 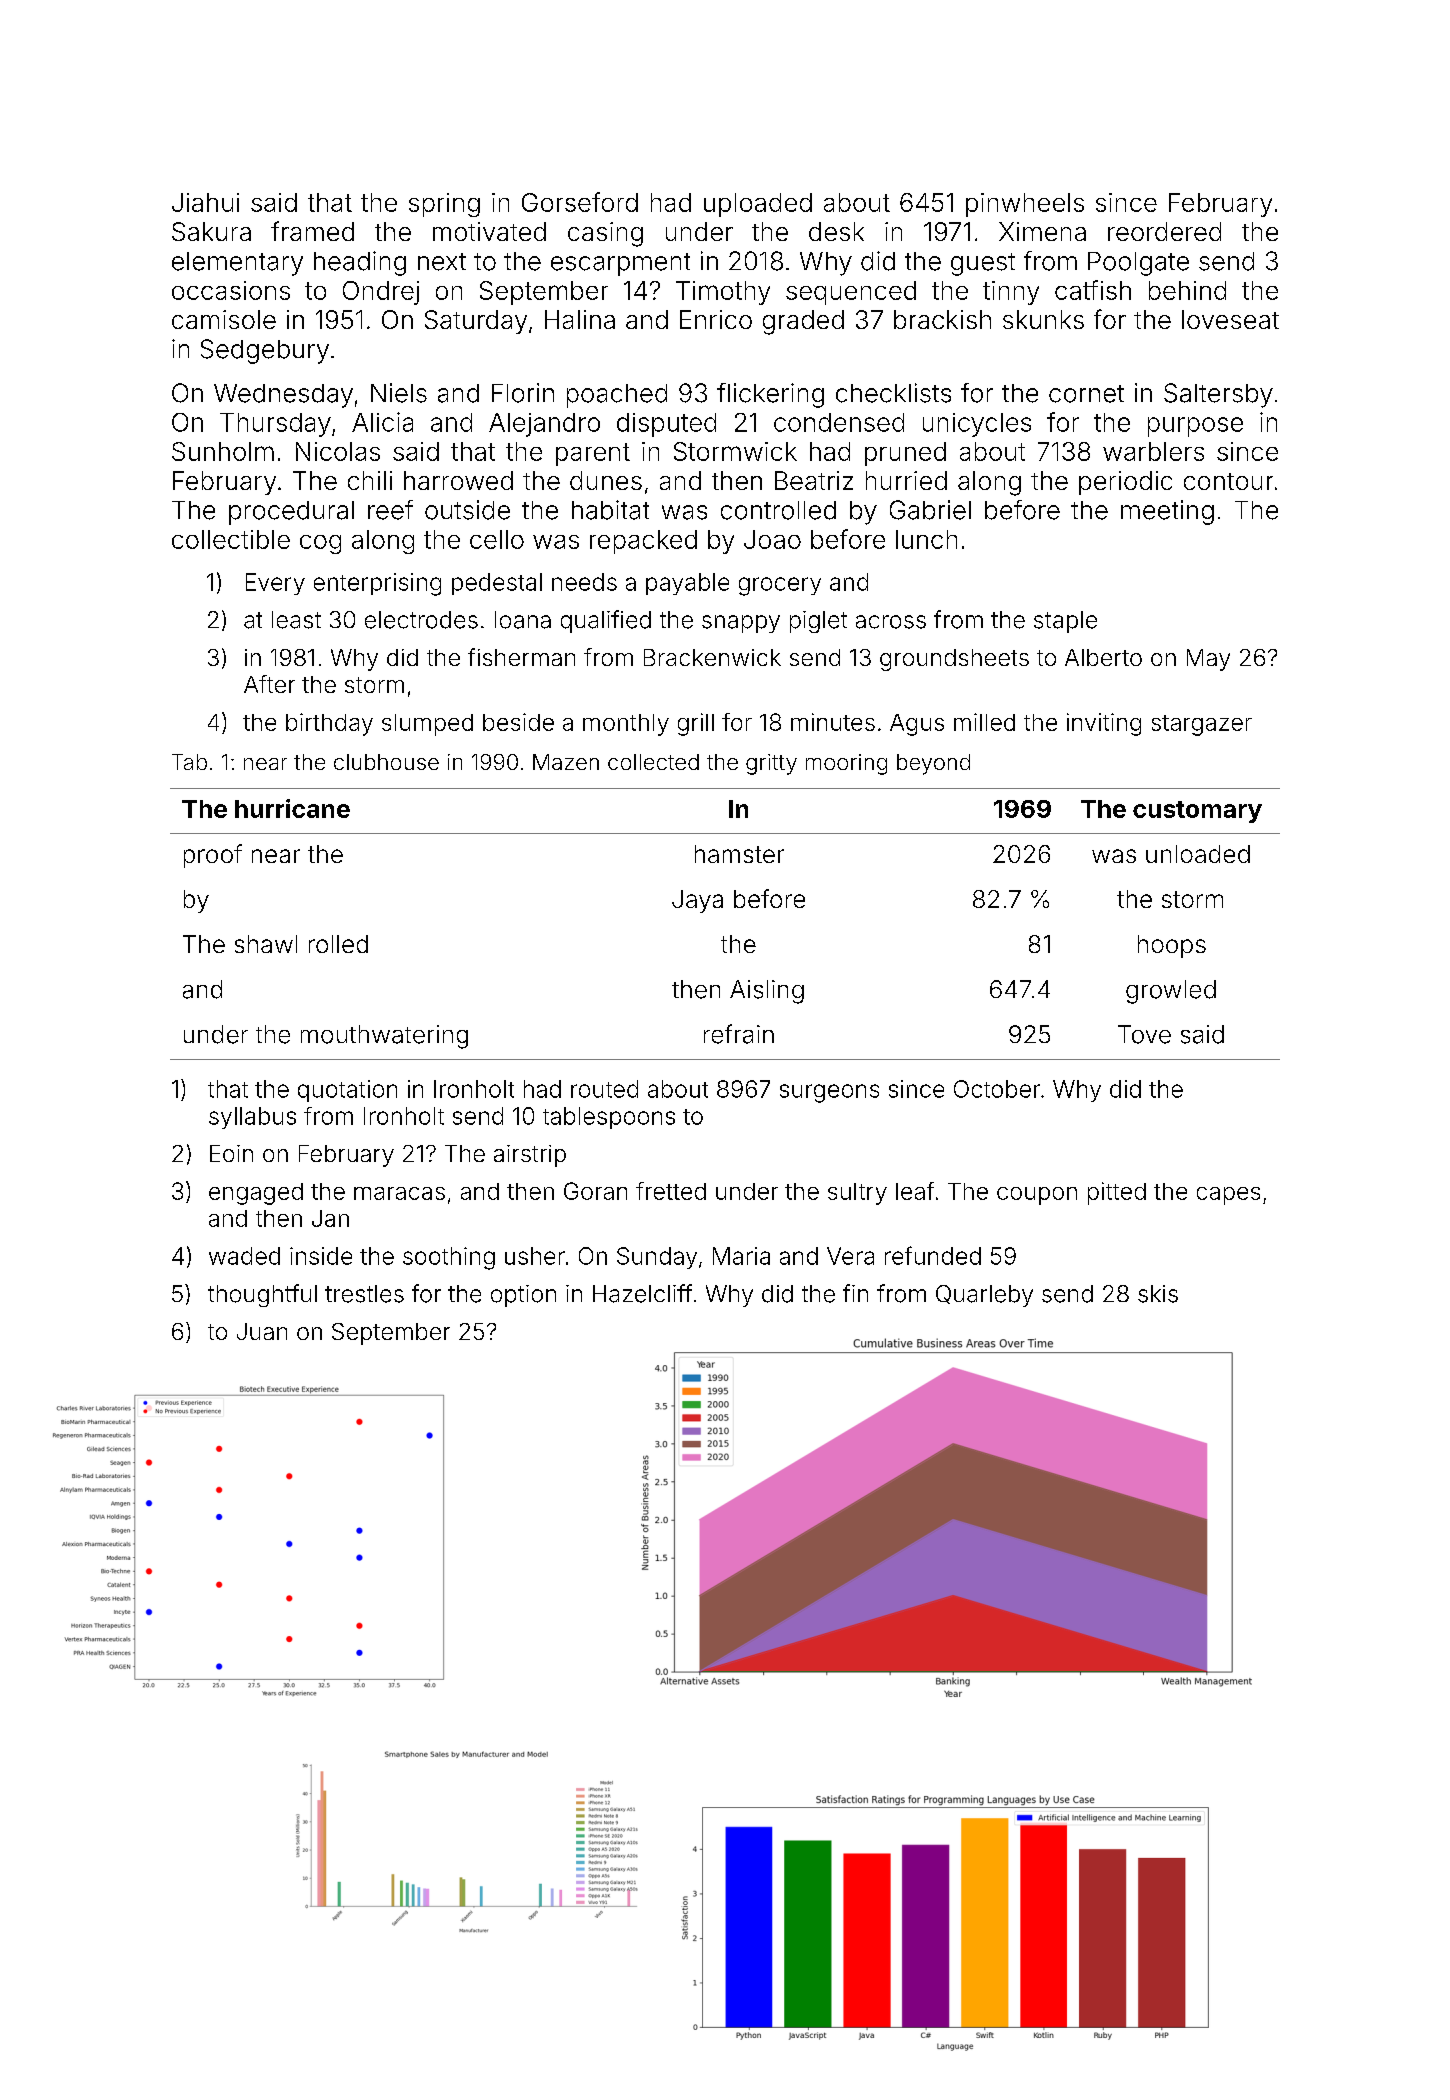 What do you see at coordinates (1164, 231) in the document?
I see `reordered` at bounding box center [1164, 231].
